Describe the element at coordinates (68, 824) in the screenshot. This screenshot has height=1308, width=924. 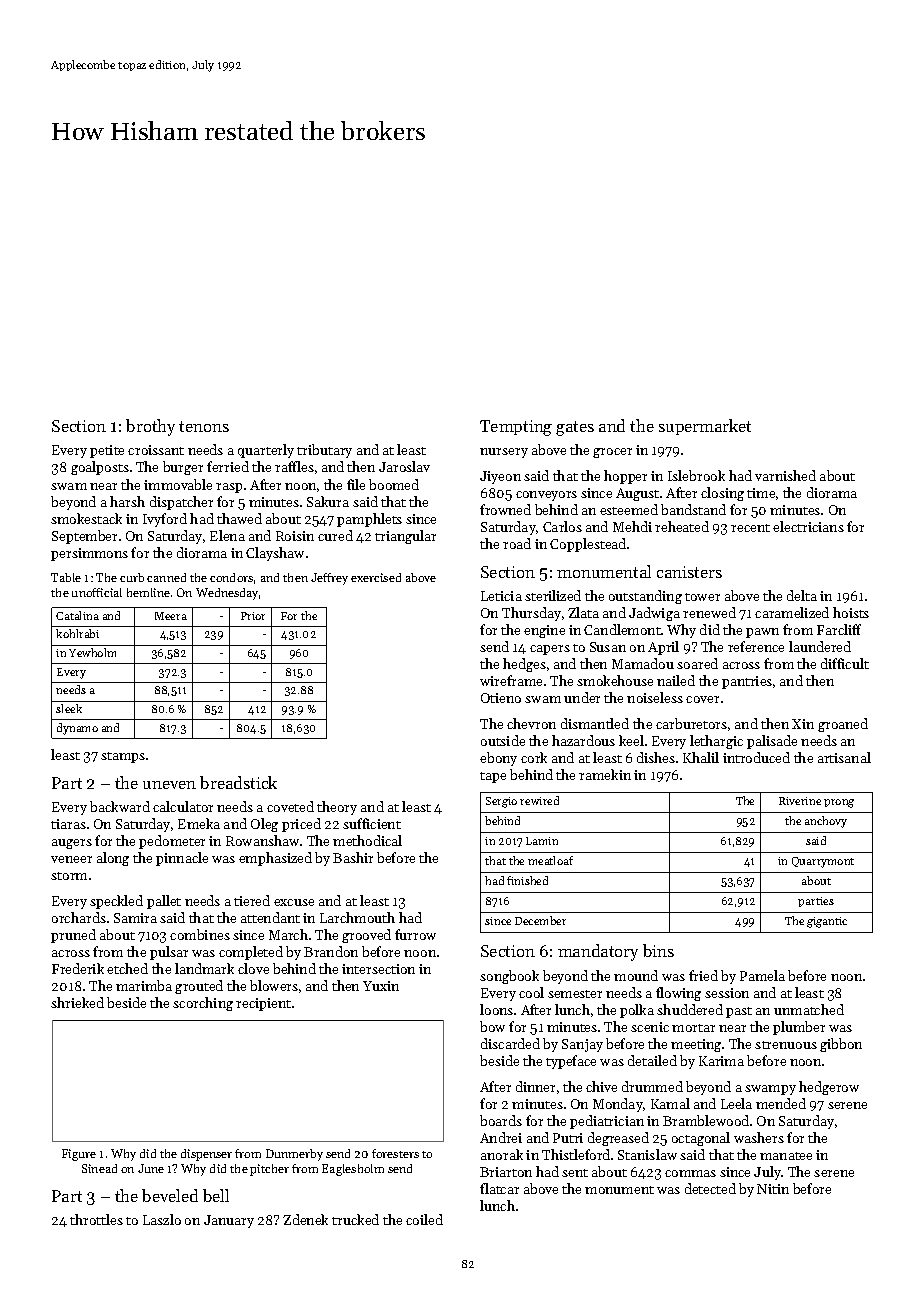
I see `tiaras` at that location.
